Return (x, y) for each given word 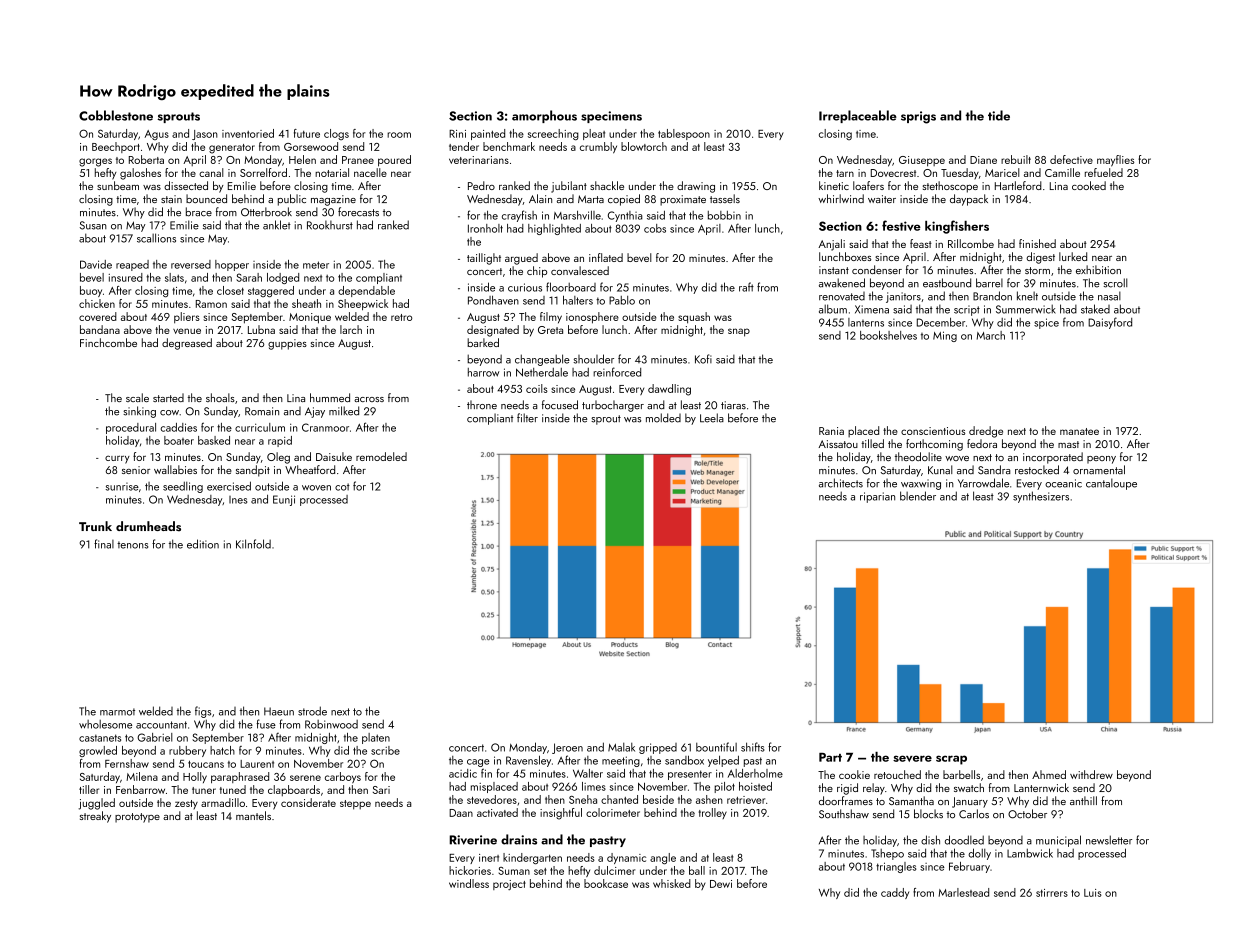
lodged (283, 278)
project (509, 885)
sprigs (918, 117)
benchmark (509, 146)
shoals (220, 397)
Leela (712, 418)
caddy (895, 893)
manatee (1079, 431)
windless (469, 883)
